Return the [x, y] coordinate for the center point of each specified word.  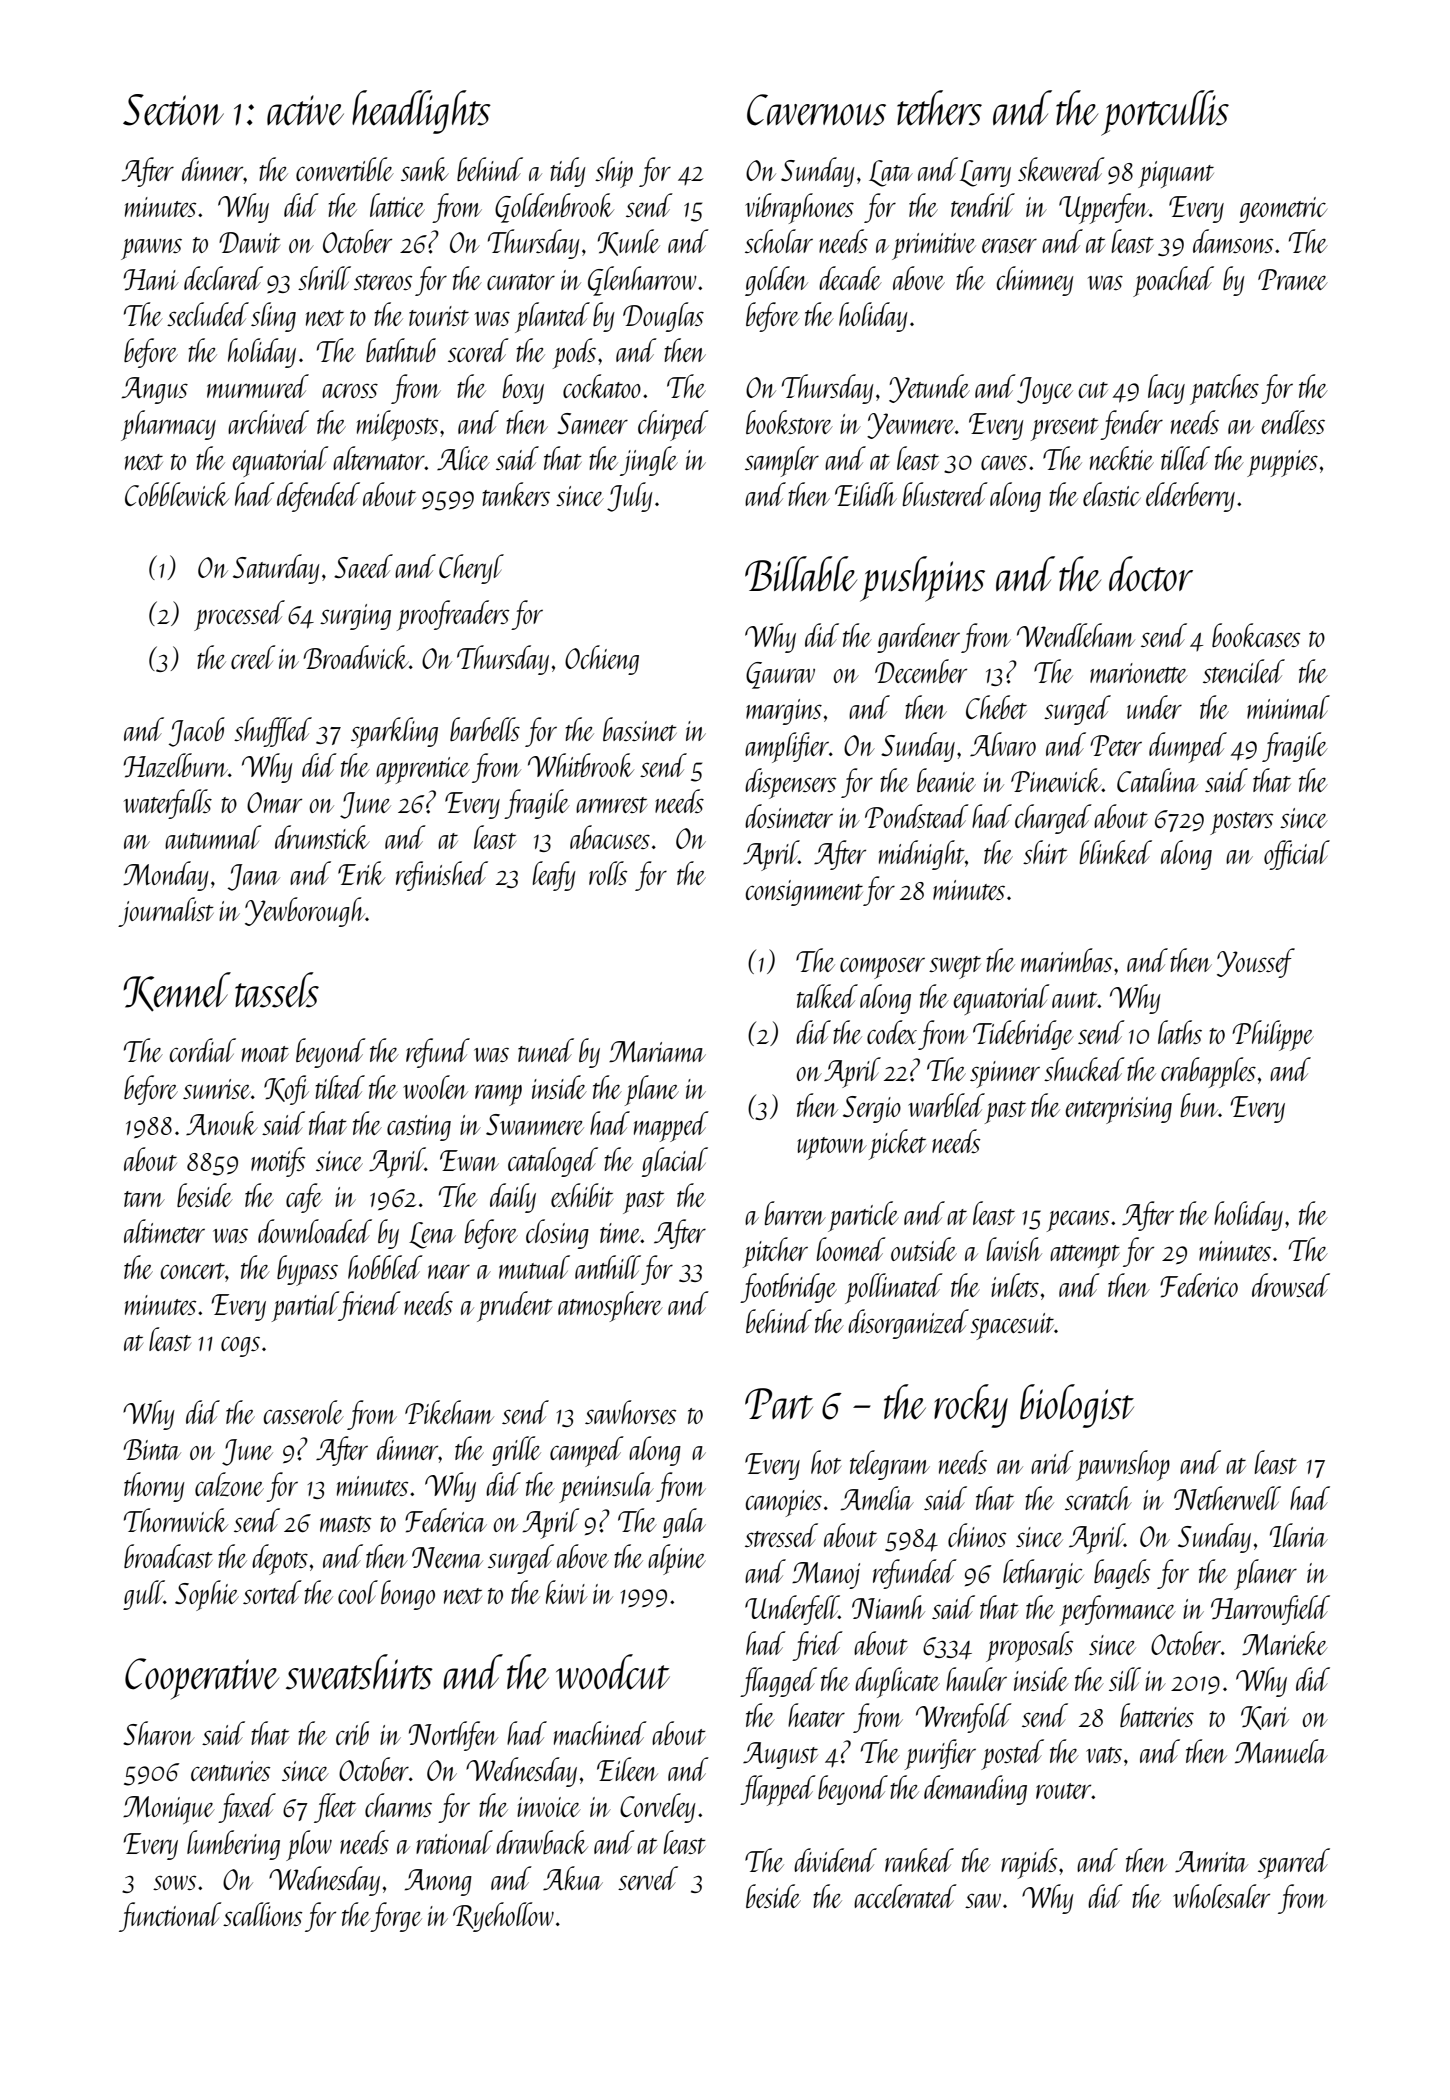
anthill [608, 1267]
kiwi [567, 1592]
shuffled [273, 732]
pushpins [922, 579]
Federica [446, 1520]
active [305, 110]
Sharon [159, 1733]
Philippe [1273, 1035]
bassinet [640, 729]
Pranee [1293, 279]
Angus [155, 390]
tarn [144, 1199]
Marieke [1285, 1643]
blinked [1115, 852]
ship [614, 172]
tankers [516, 494]
